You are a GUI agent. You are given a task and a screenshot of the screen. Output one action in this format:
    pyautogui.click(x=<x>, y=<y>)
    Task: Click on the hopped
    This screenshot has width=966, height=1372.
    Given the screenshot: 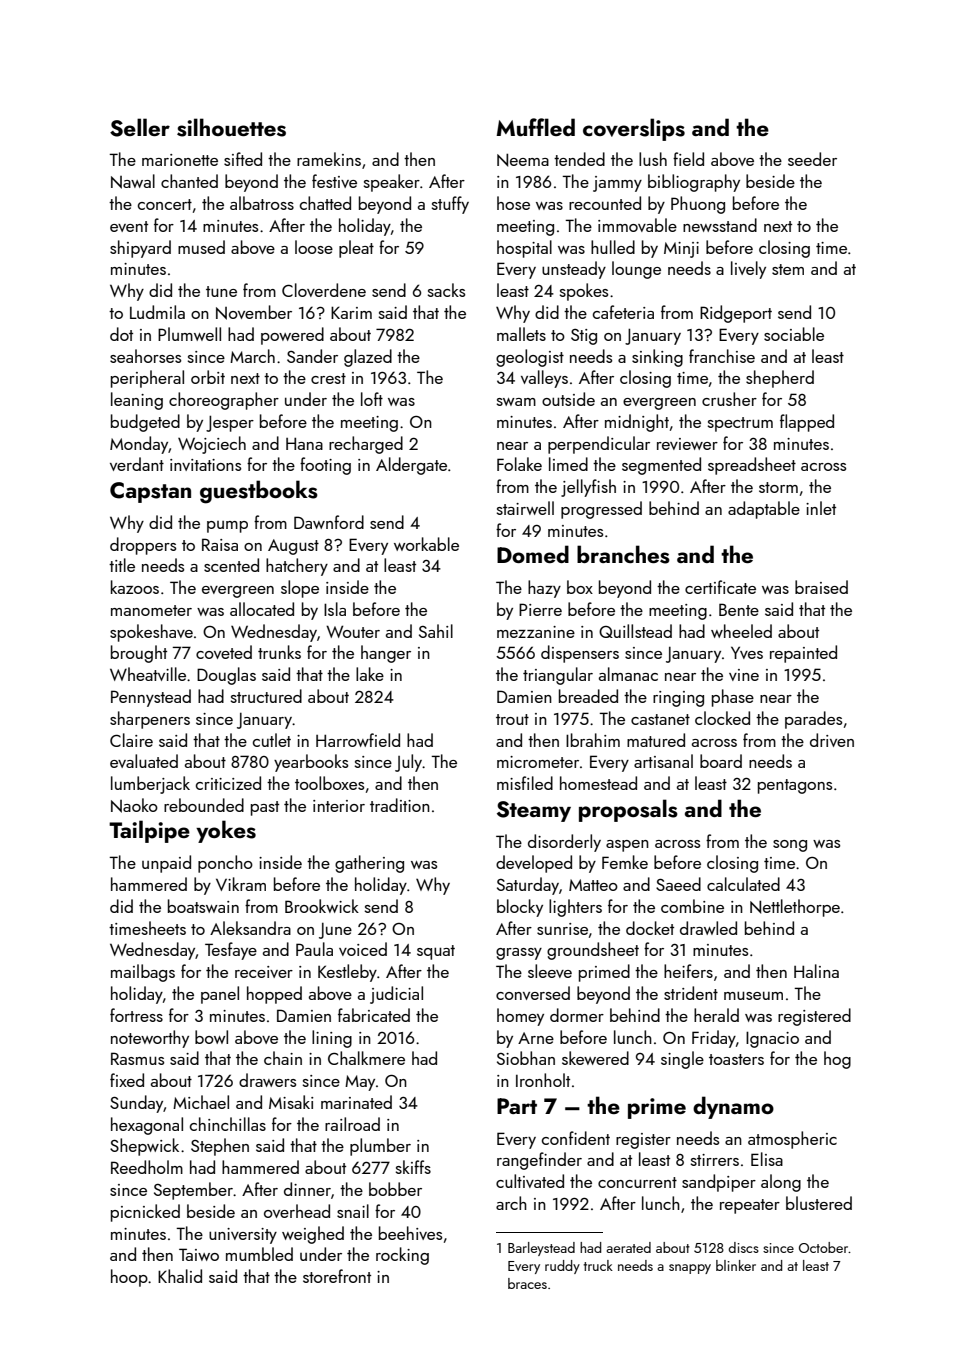 What is the action you would take?
    pyautogui.click(x=274, y=995)
